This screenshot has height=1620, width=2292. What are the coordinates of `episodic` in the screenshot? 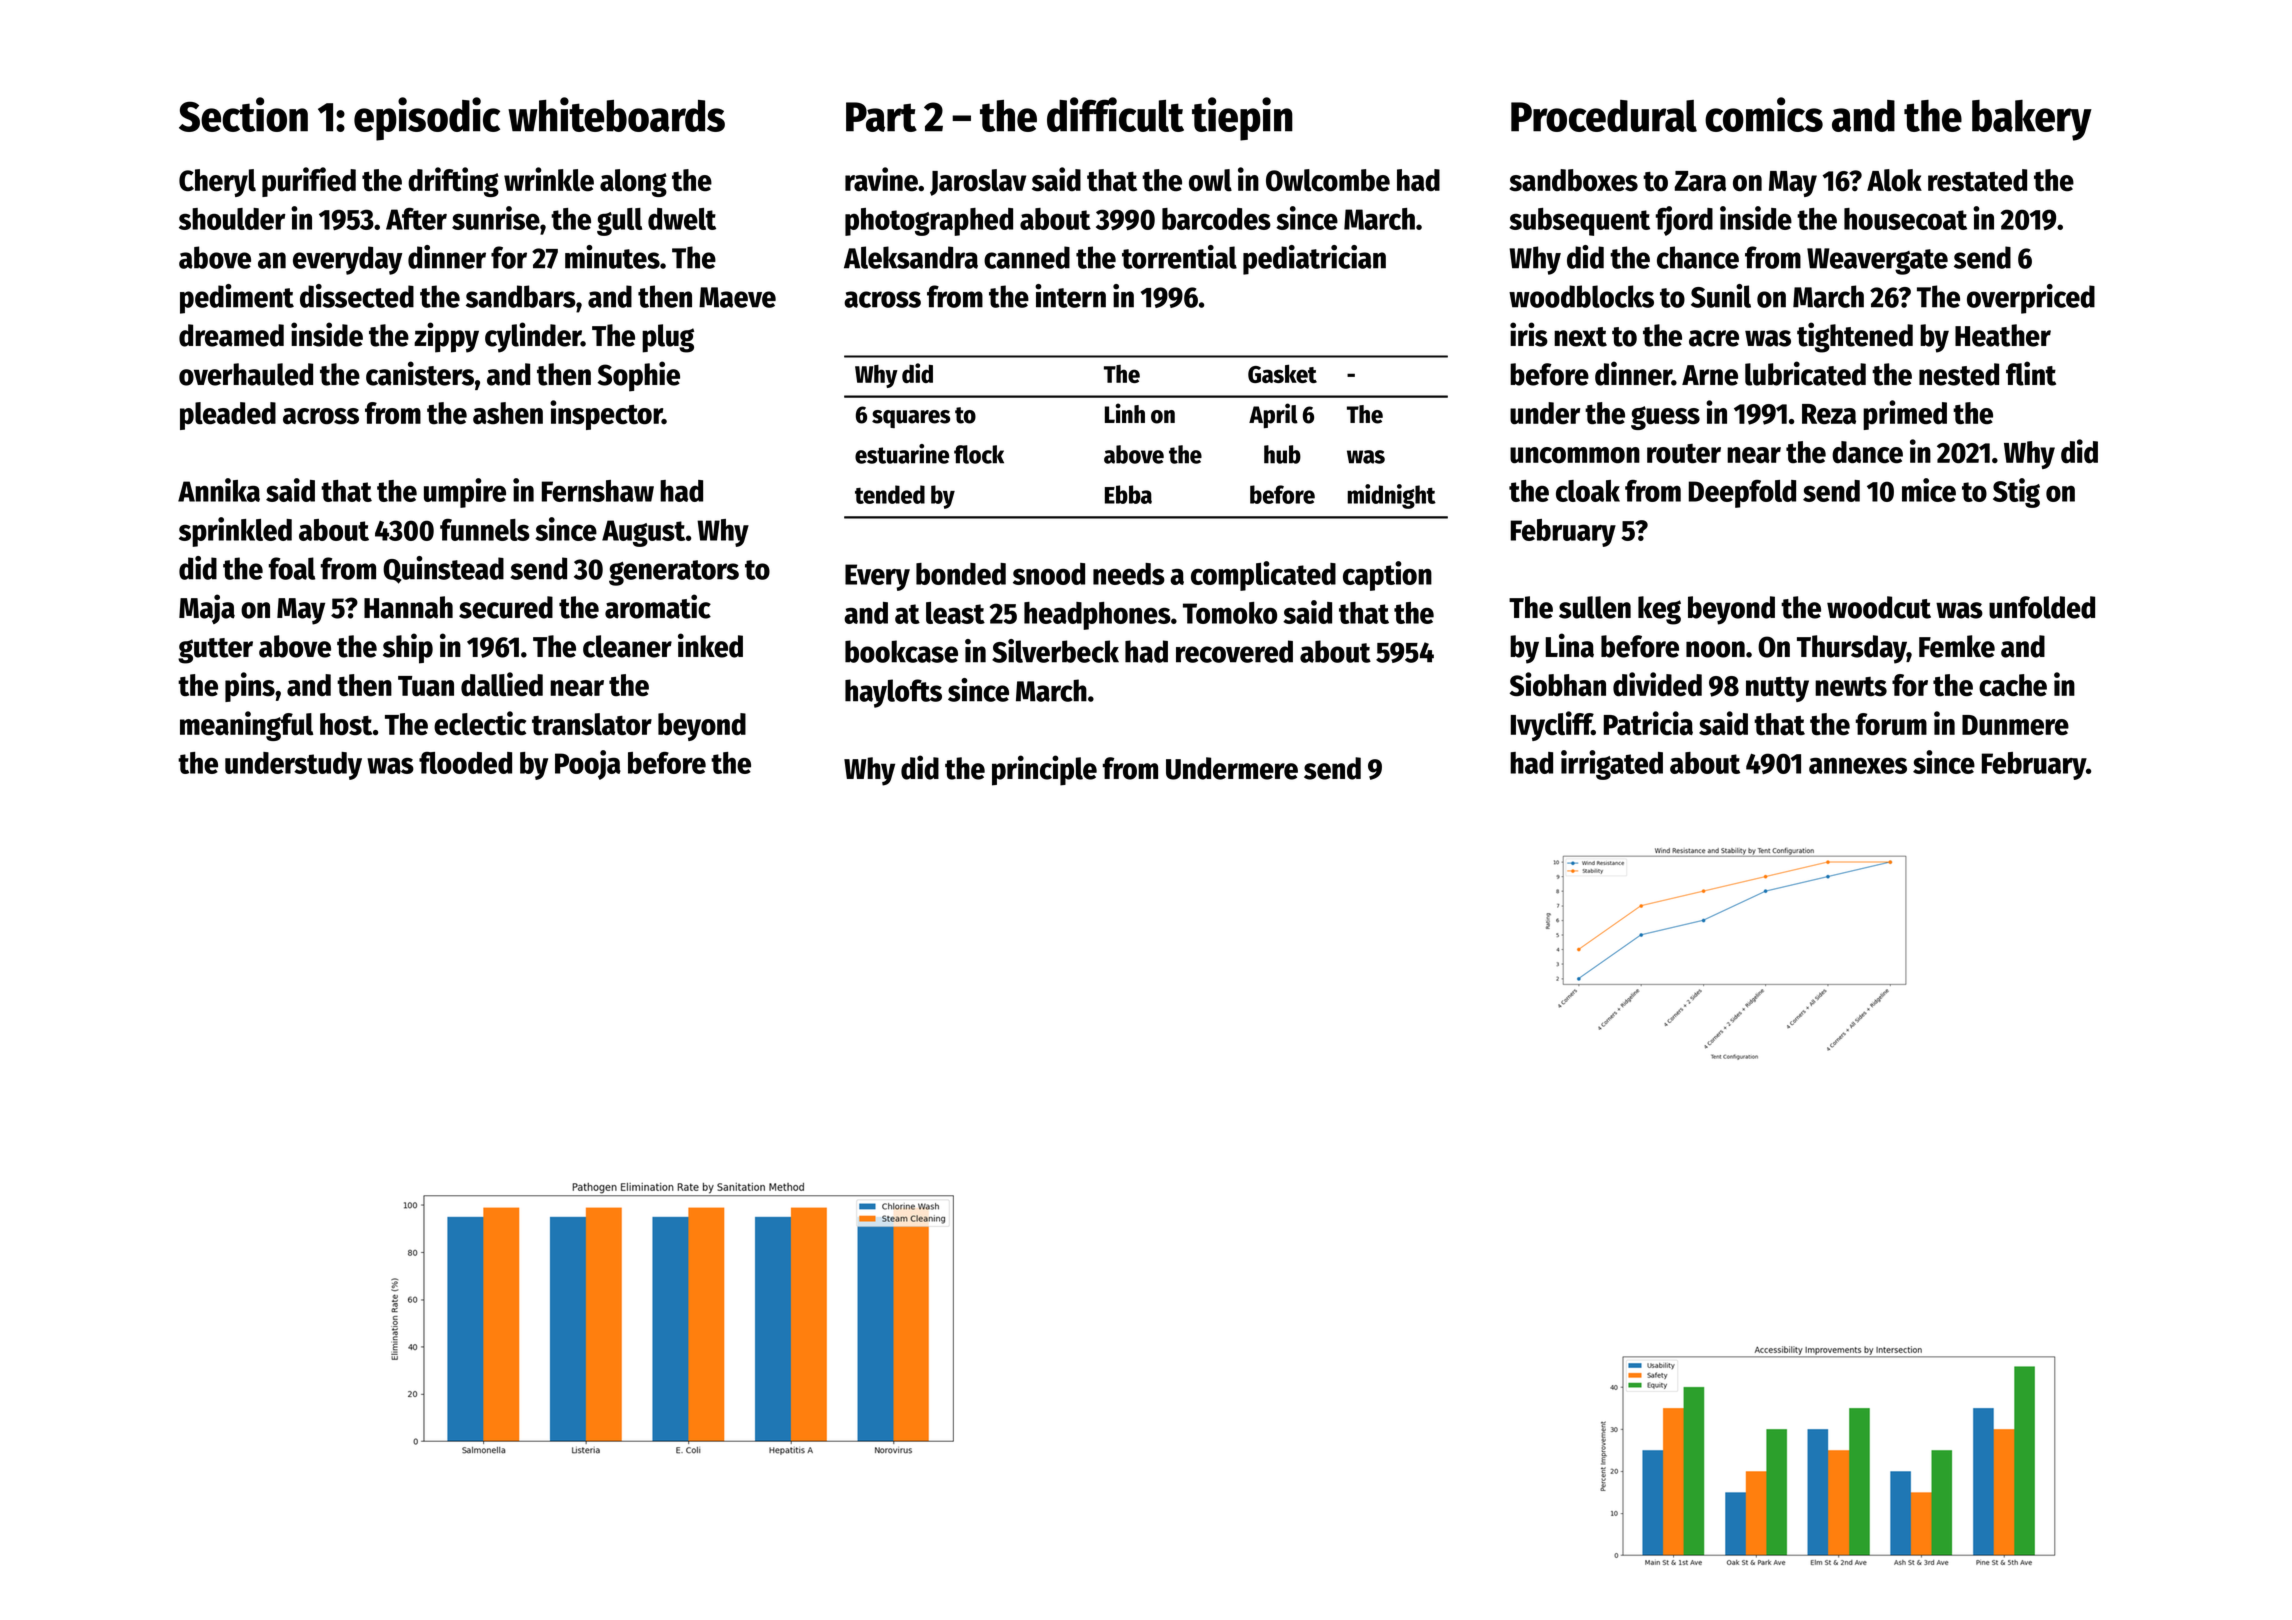 It's located at (427, 119).
